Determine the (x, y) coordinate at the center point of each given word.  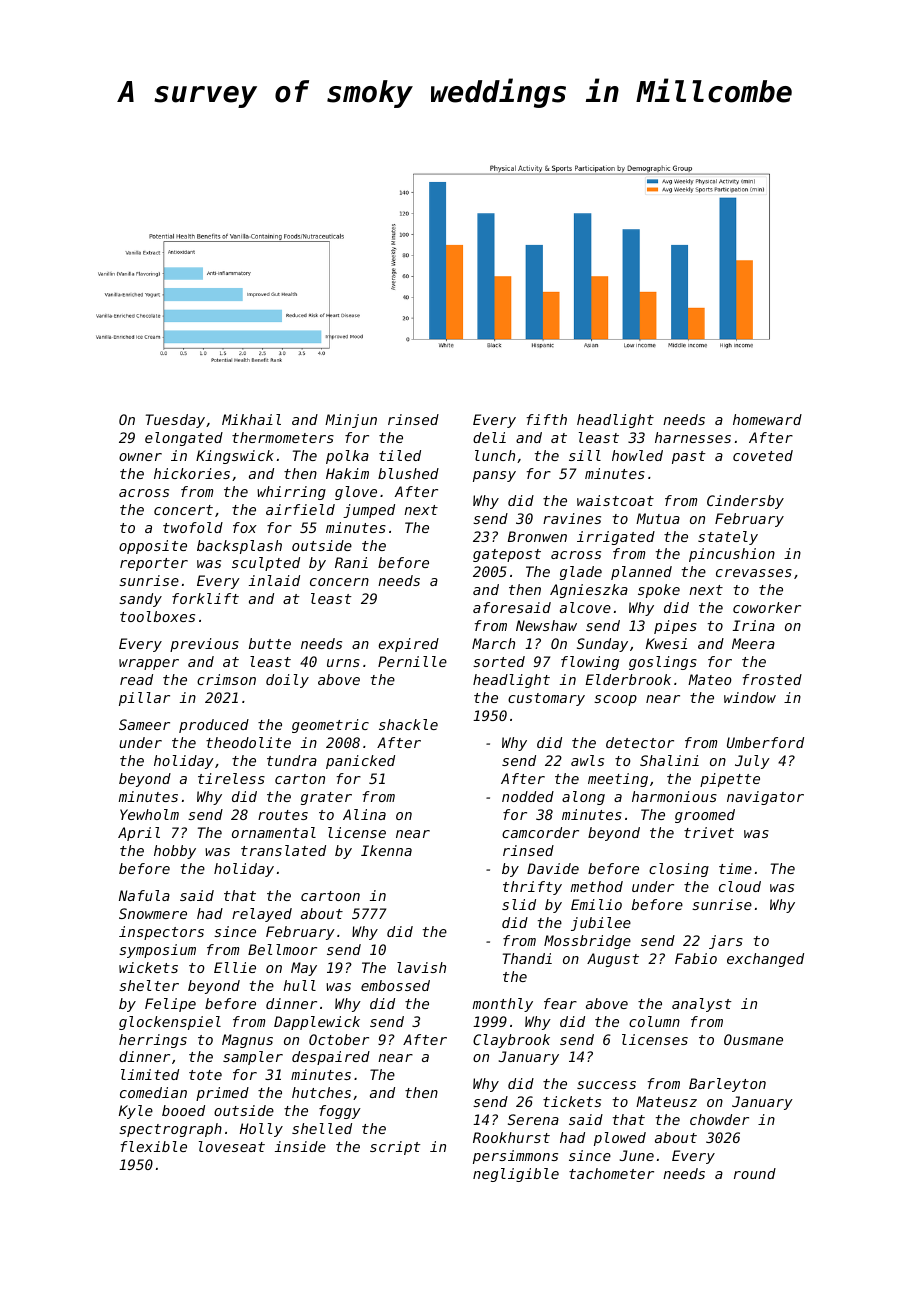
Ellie (235, 967)
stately (728, 538)
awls (587, 760)
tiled (400, 455)
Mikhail (251, 419)
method (597, 886)
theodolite (248, 742)
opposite (153, 547)
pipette (730, 780)
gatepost (507, 555)
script (395, 1148)
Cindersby (745, 502)
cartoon (330, 896)
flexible (154, 1146)
